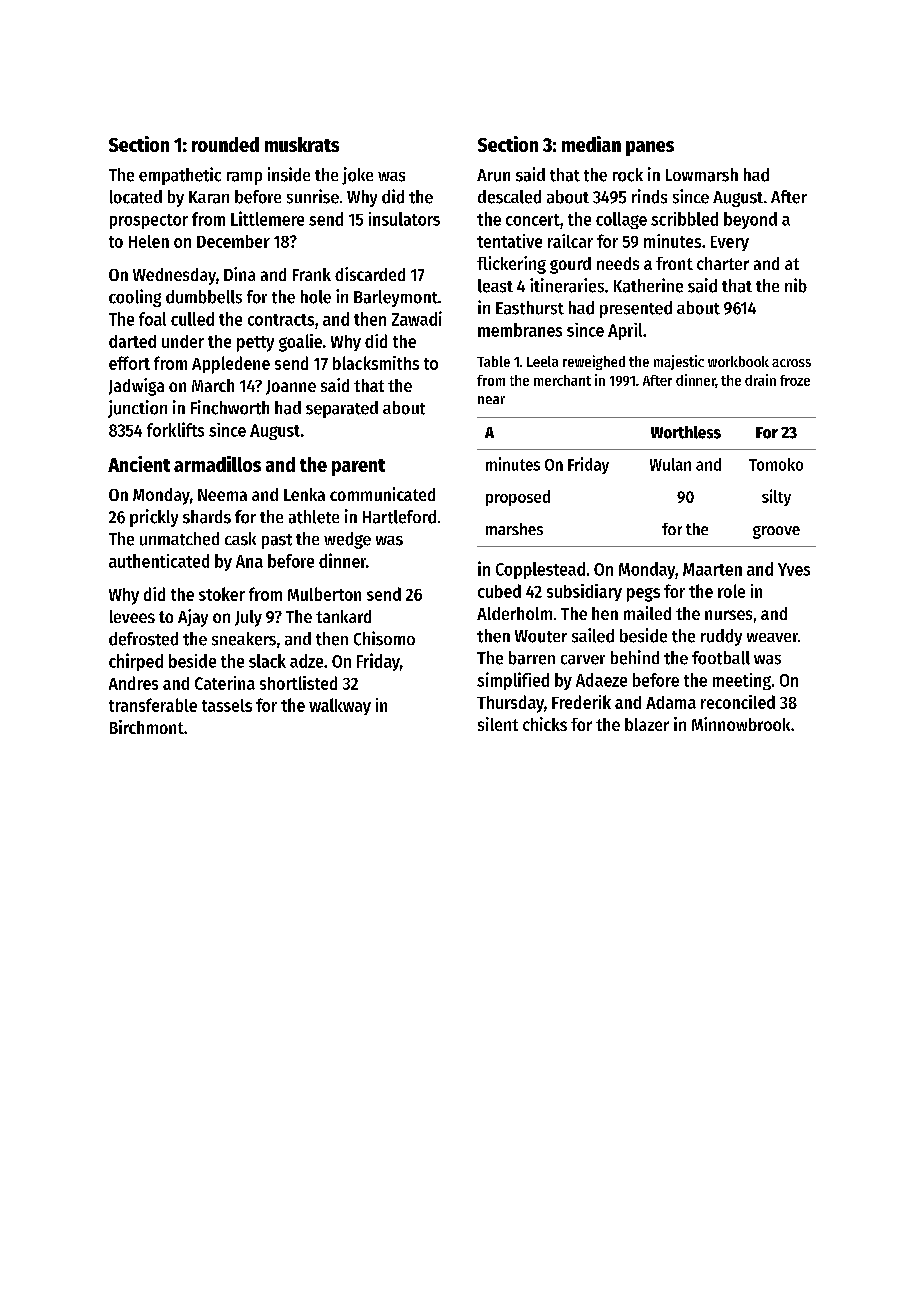 The height and width of the screenshot is (1311, 924). I want to click on Neema, so click(222, 495).
